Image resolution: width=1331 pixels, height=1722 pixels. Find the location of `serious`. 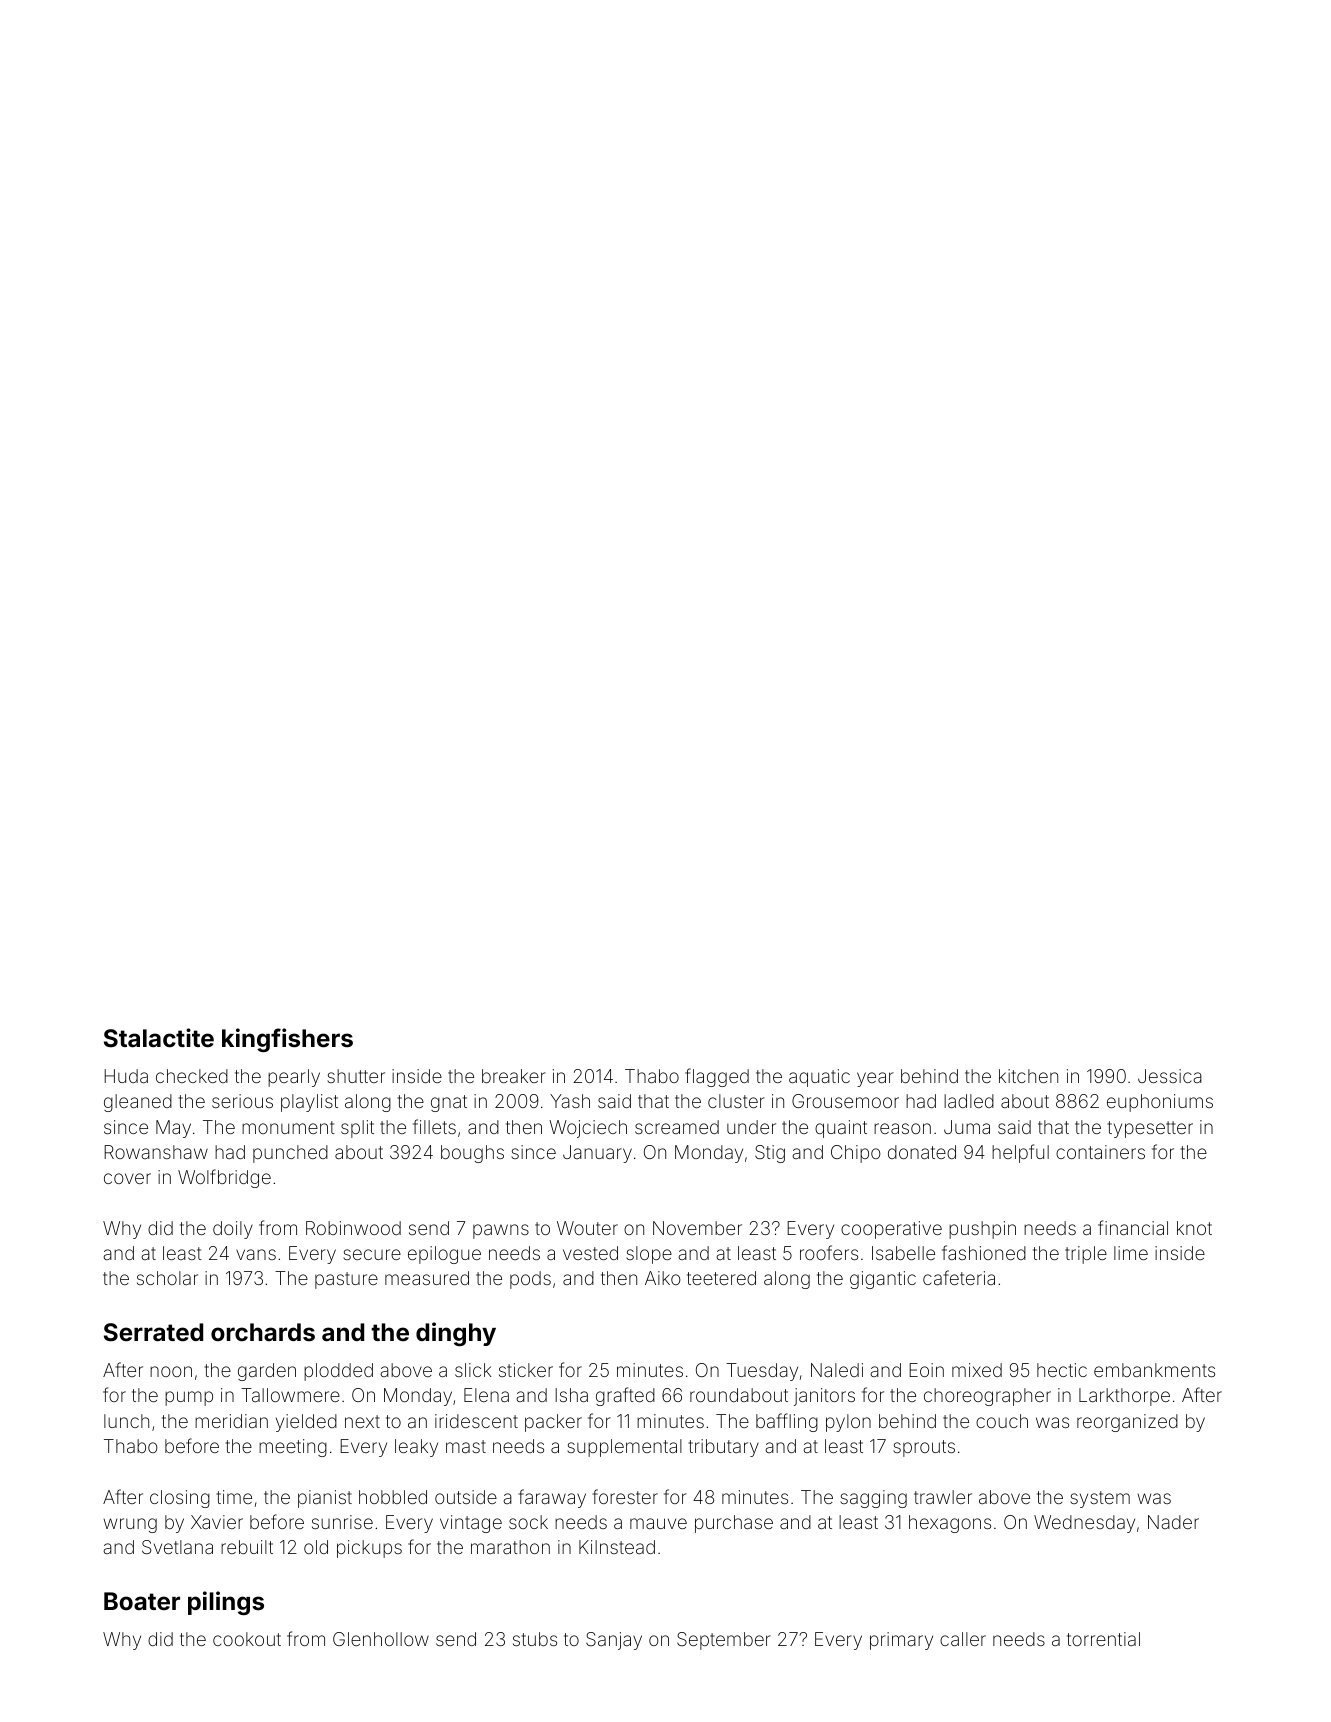

serious is located at coordinates (242, 1101).
